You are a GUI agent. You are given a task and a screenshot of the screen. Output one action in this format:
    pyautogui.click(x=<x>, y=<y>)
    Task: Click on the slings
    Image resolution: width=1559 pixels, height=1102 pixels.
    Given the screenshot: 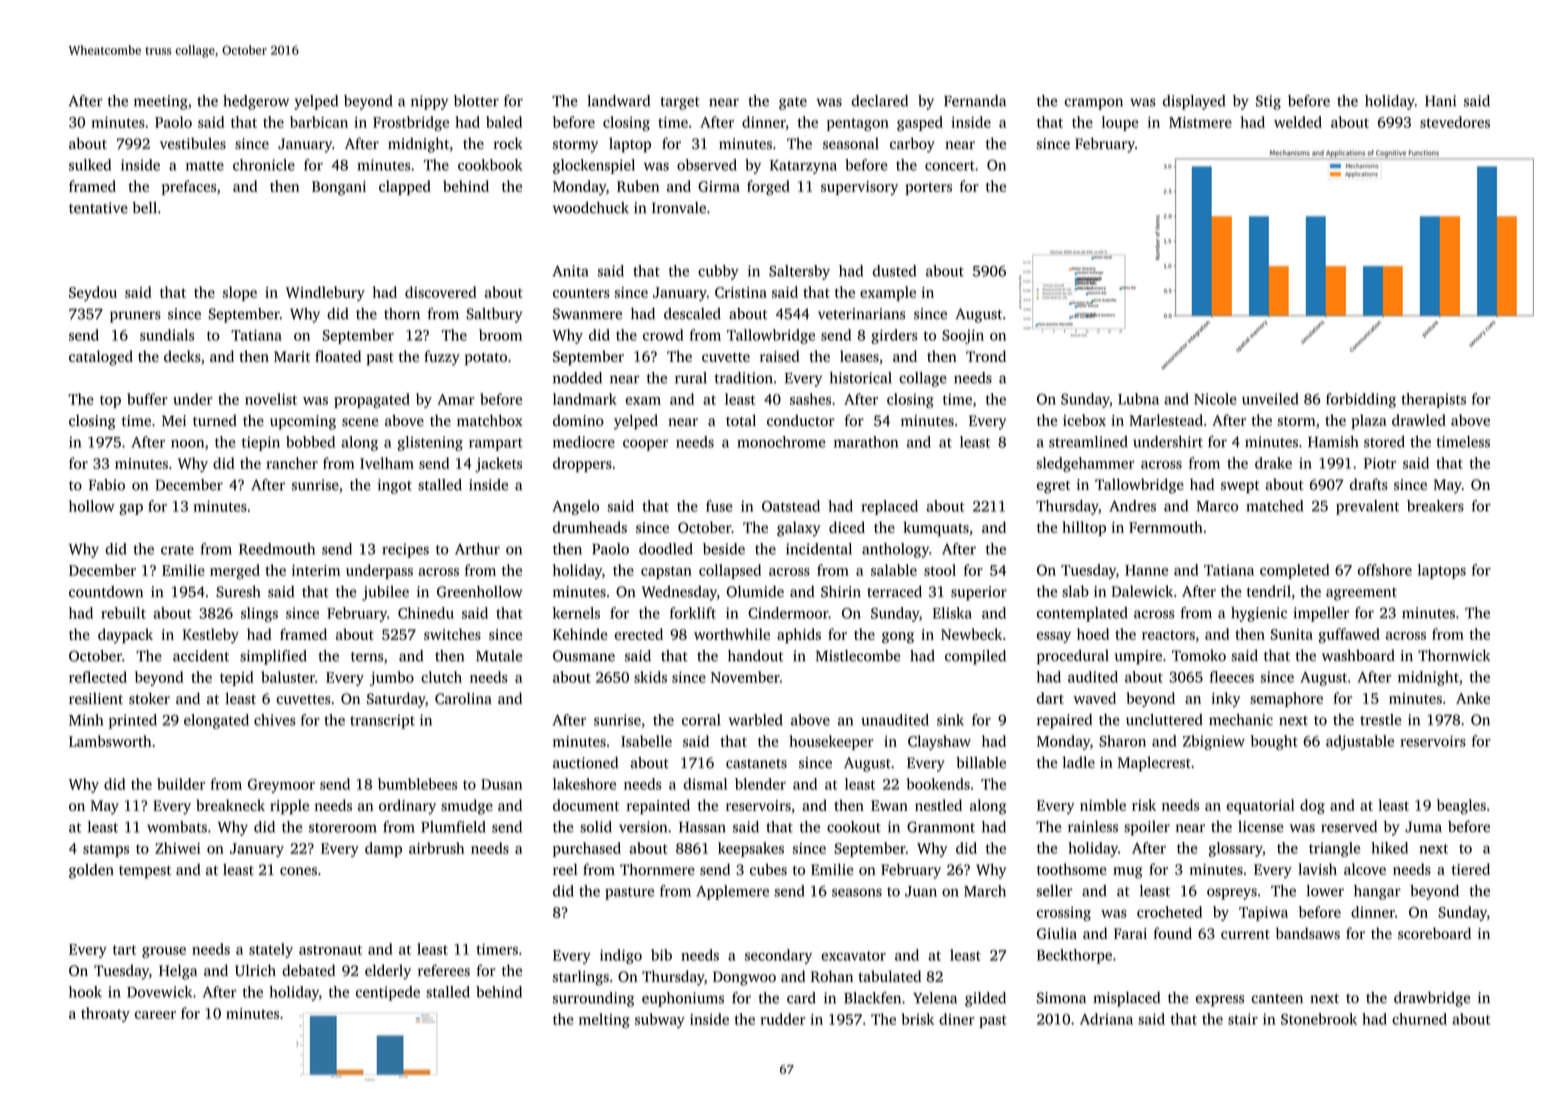 What is the action you would take?
    pyautogui.click(x=259, y=614)
